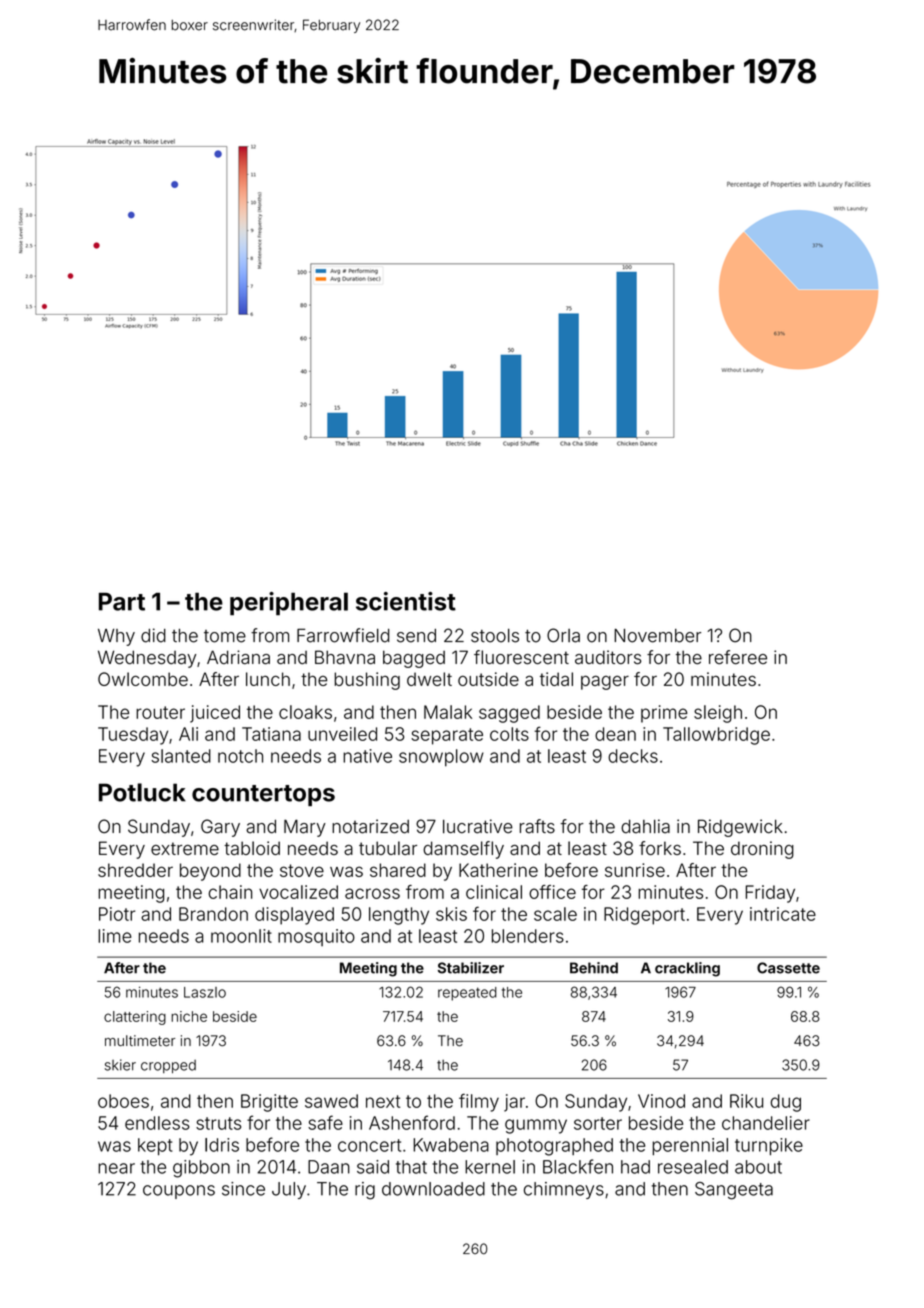 Image resolution: width=924 pixels, height=1308 pixels. Describe the element at coordinates (289, 604) in the screenshot. I see `peripheral` at that location.
